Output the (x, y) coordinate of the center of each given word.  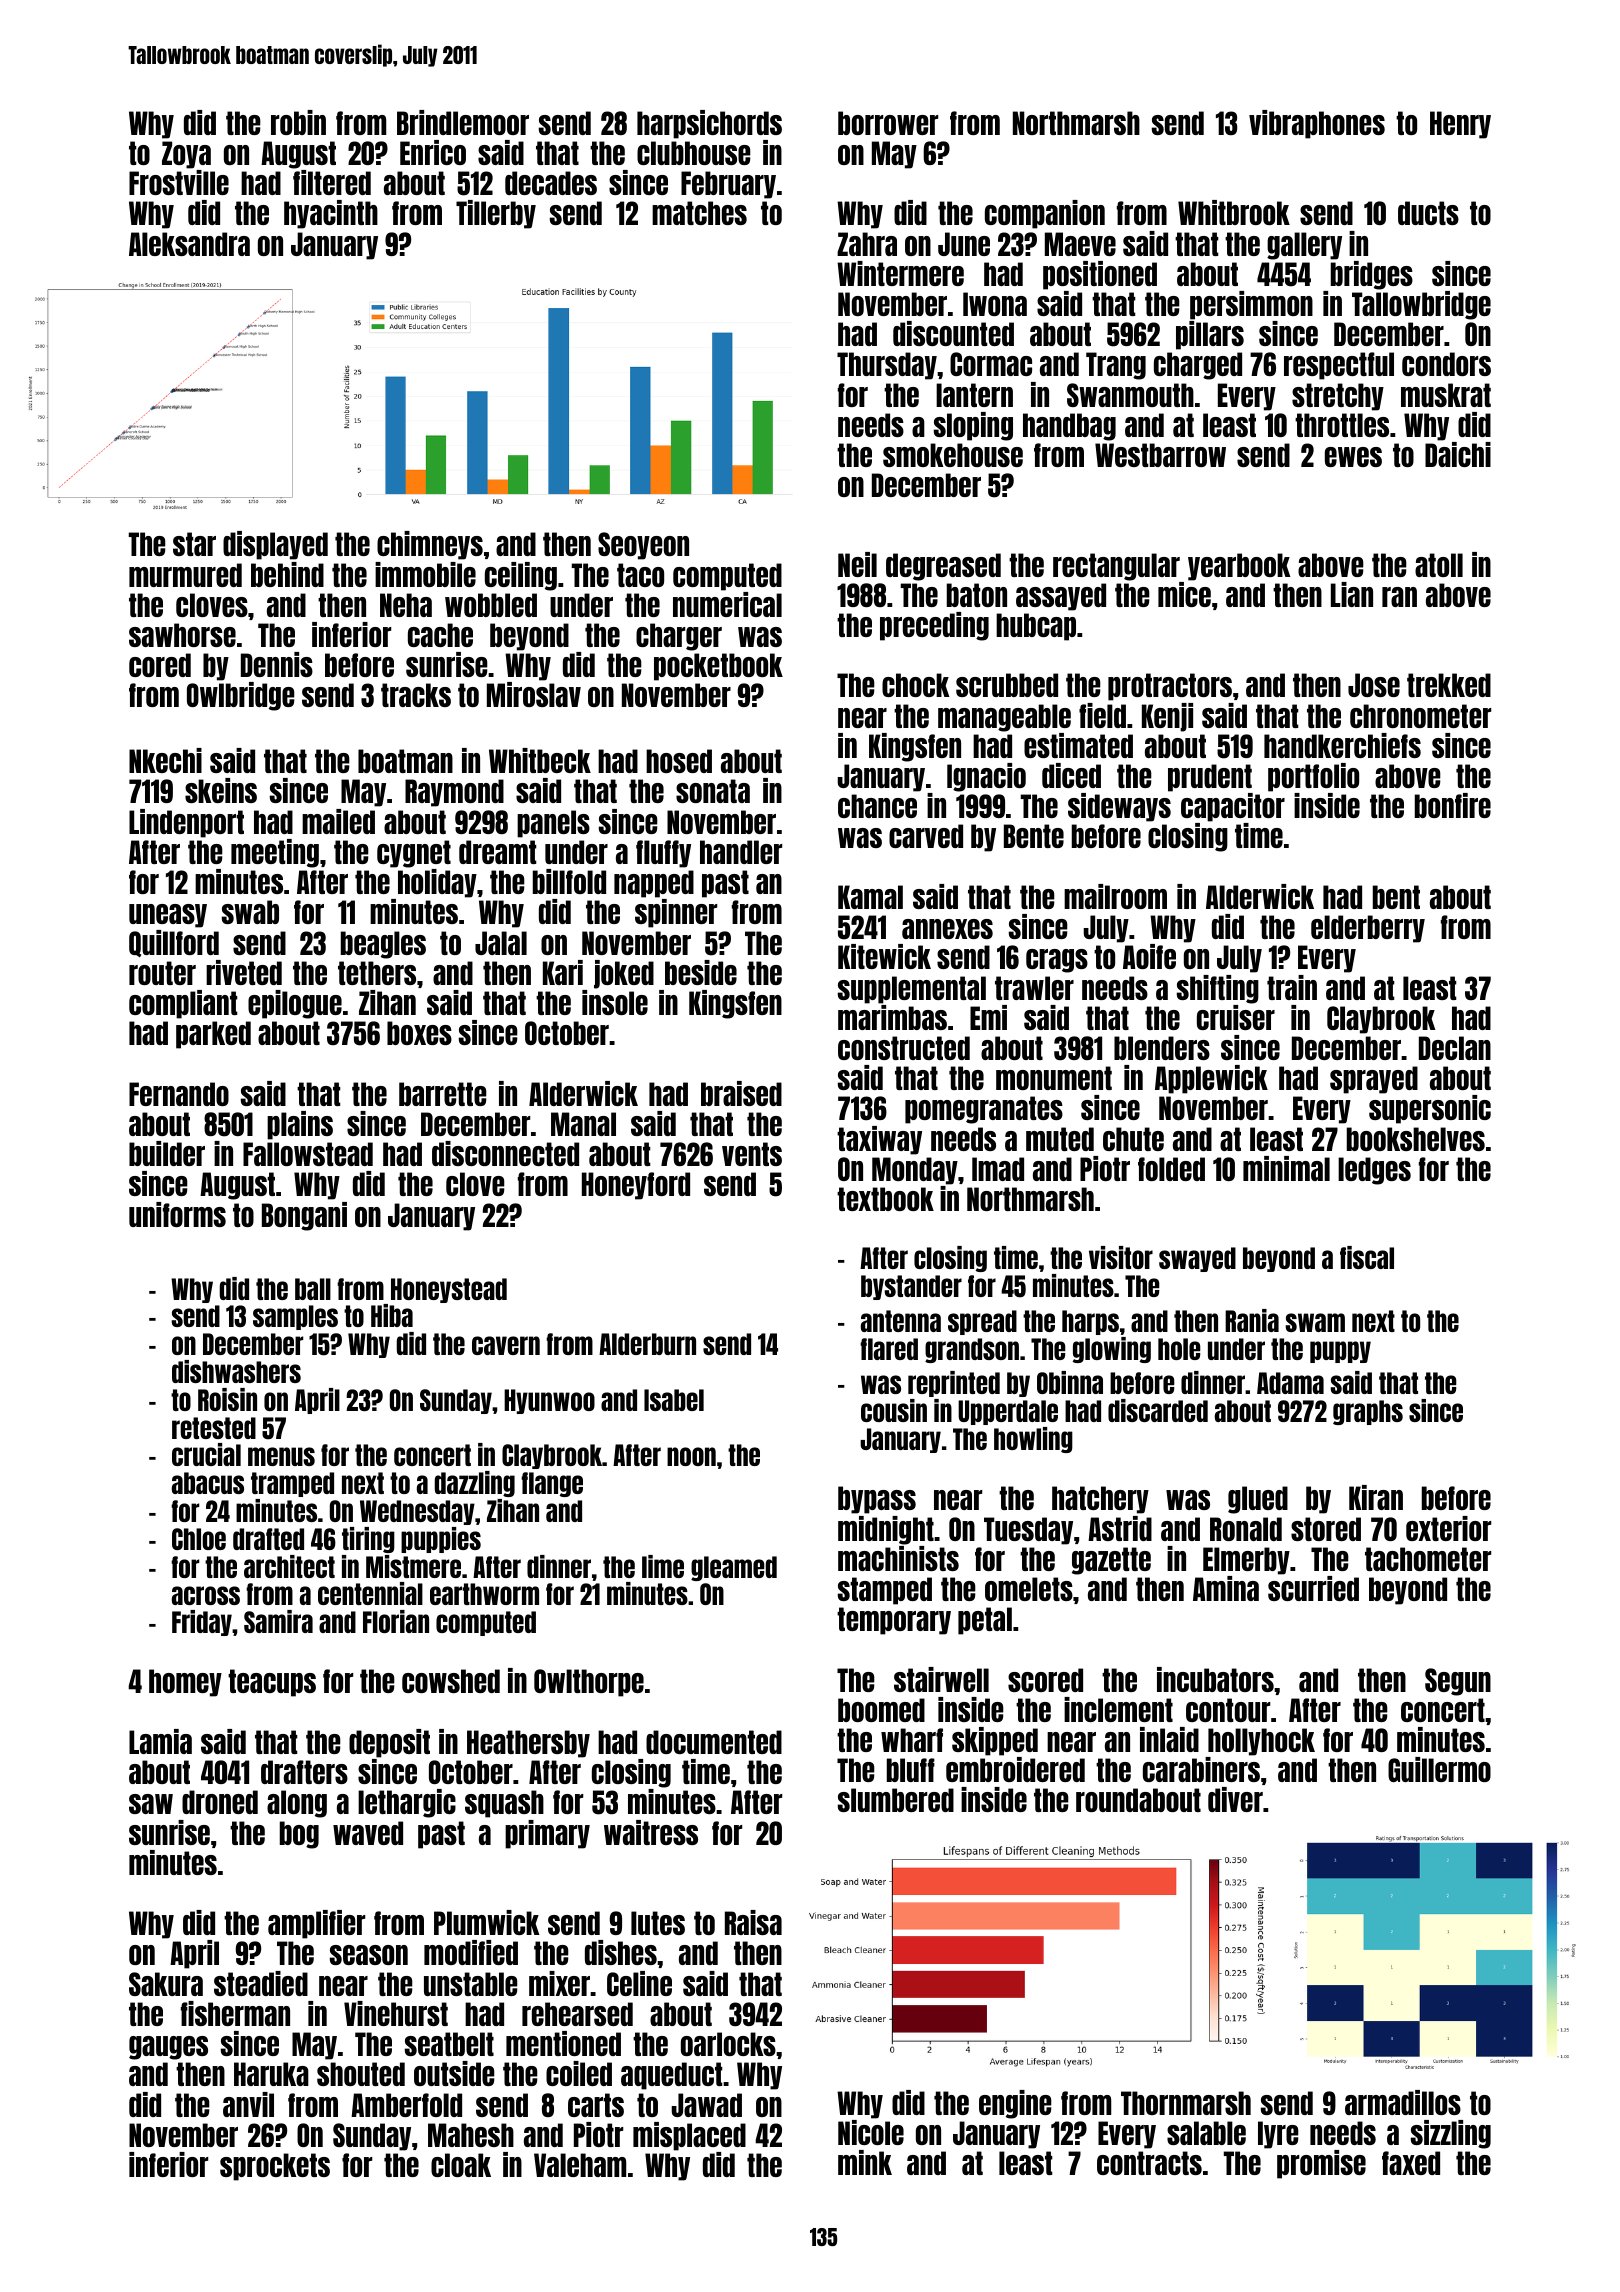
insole (615, 1002)
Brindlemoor (463, 122)
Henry (1460, 125)
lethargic (407, 1803)
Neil (857, 564)
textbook (885, 1199)
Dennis (277, 664)
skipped (995, 1741)
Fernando (179, 1094)
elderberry (1368, 929)
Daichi (1458, 454)
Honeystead (449, 1290)
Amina (1226, 1588)
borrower (888, 123)
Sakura (166, 1984)
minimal (1286, 1168)
